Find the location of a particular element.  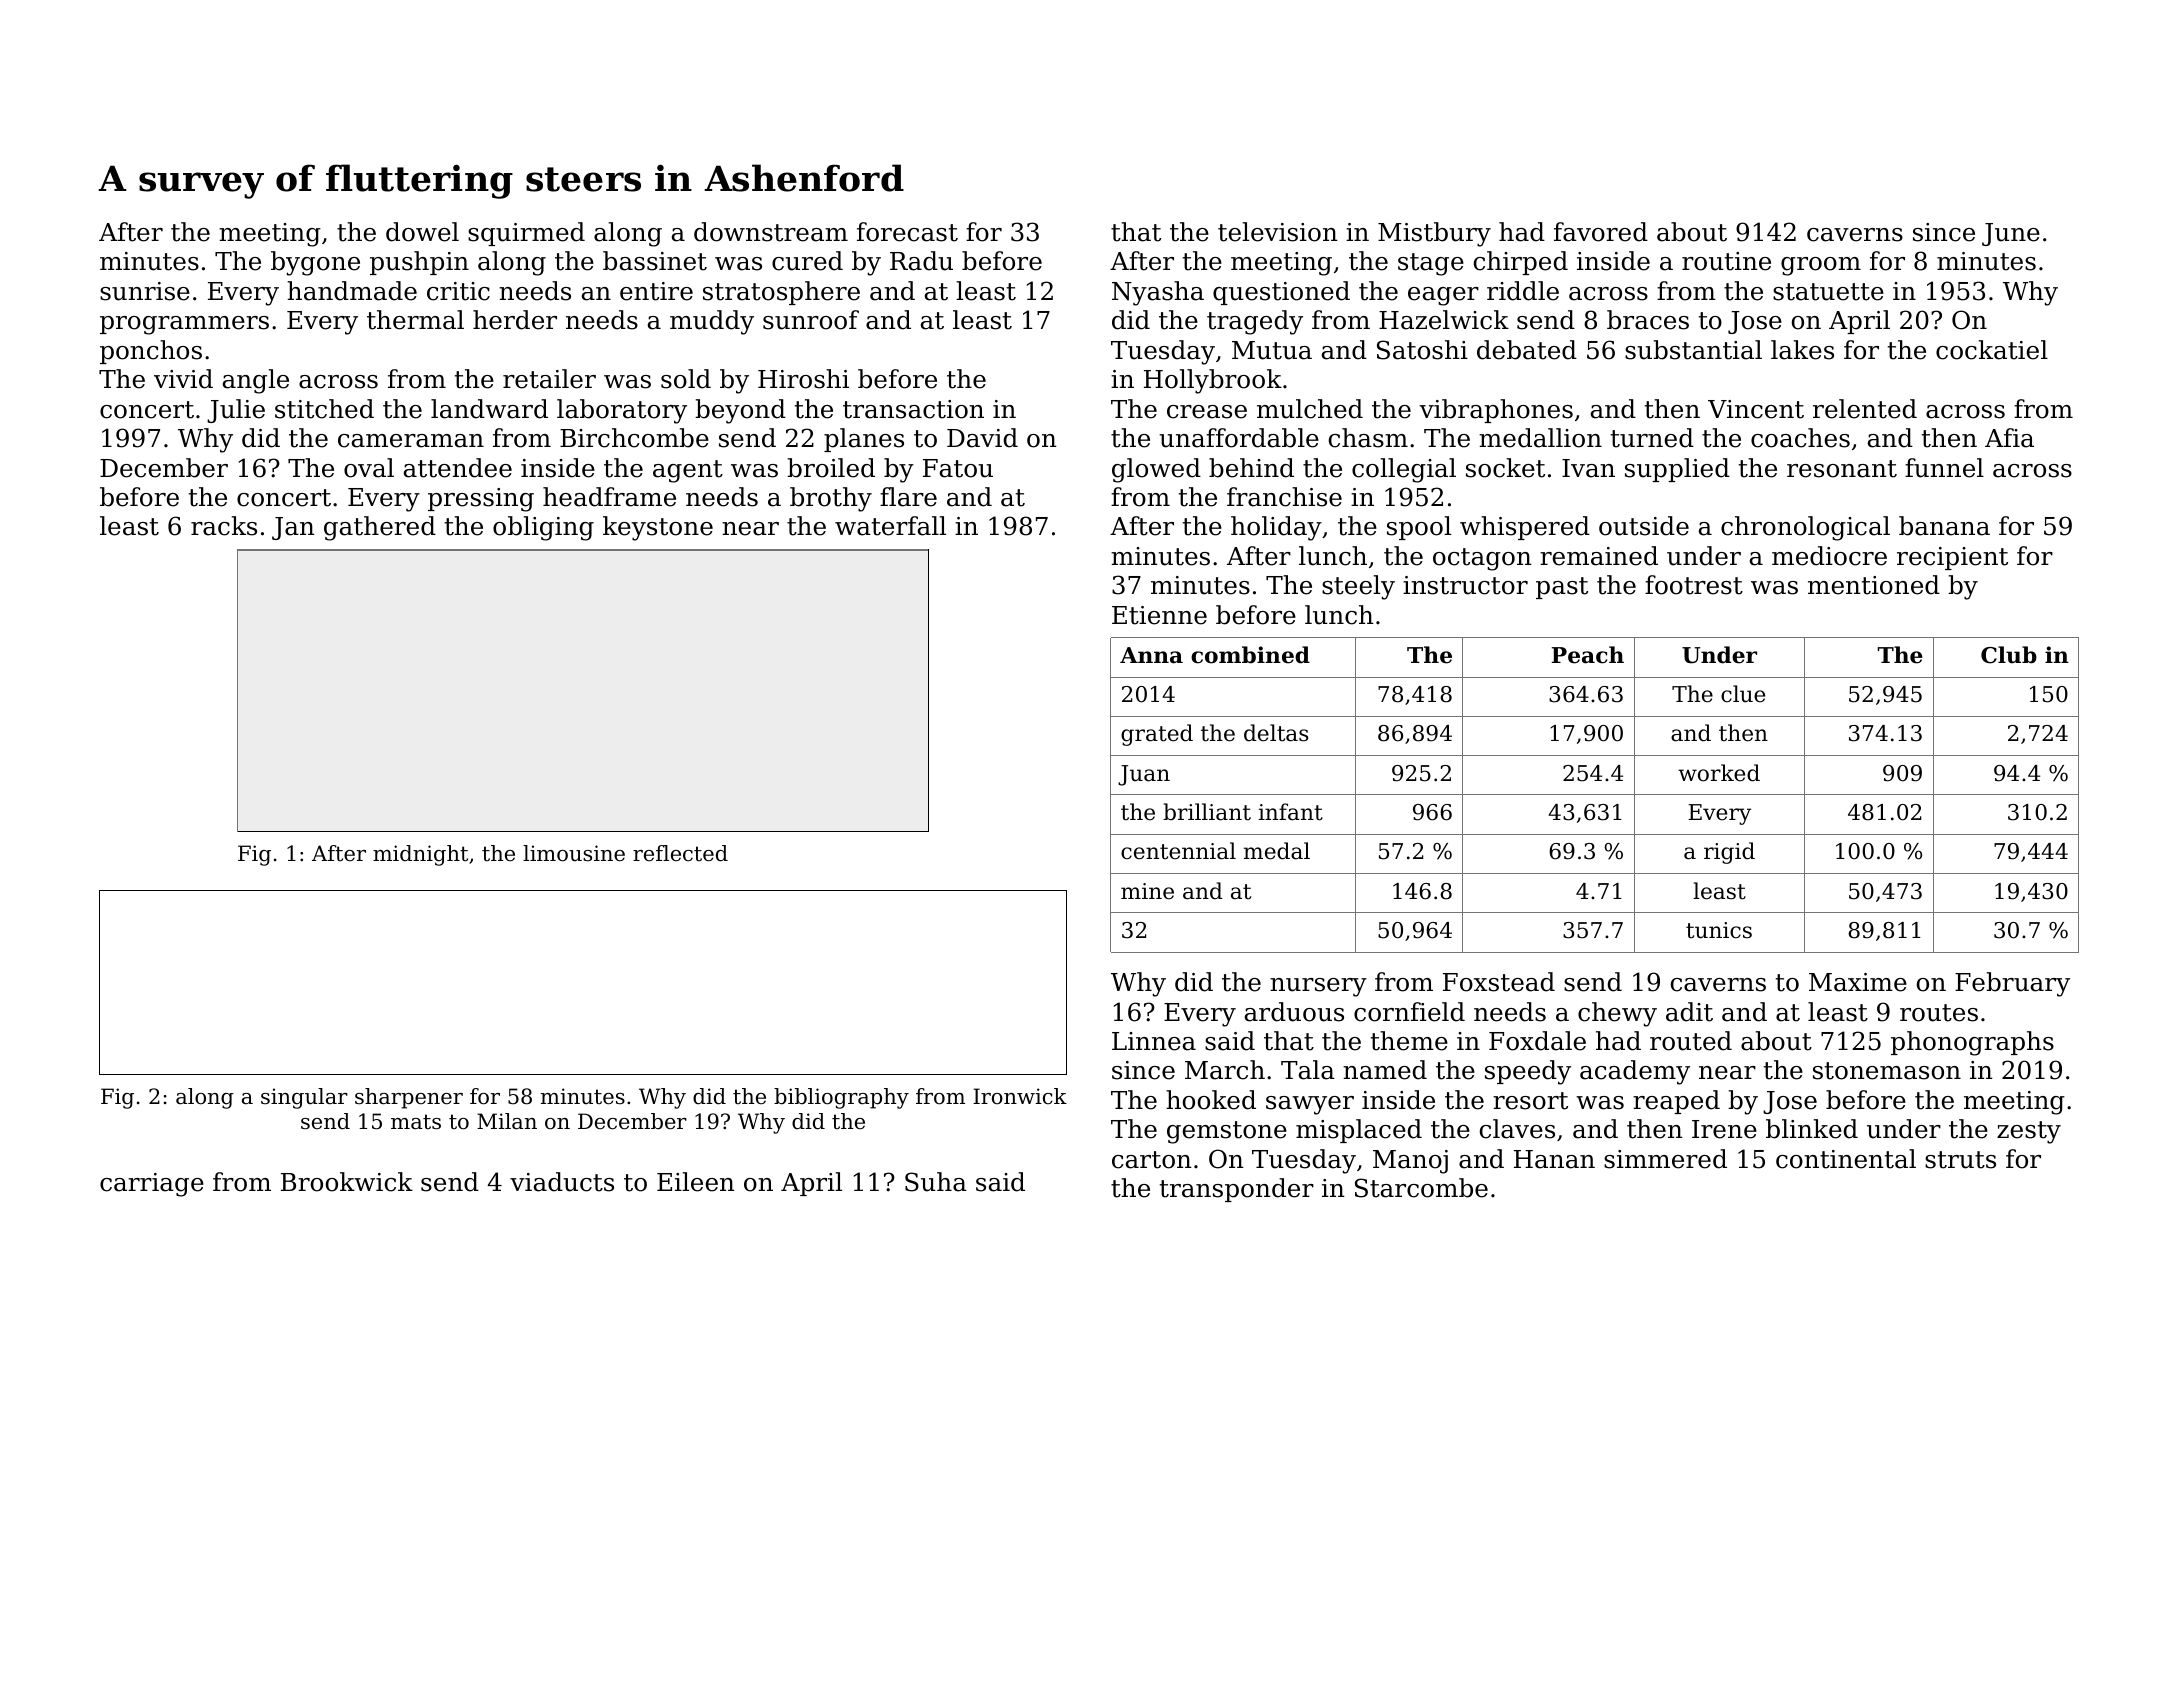

rigid is located at coordinates (1729, 853).
